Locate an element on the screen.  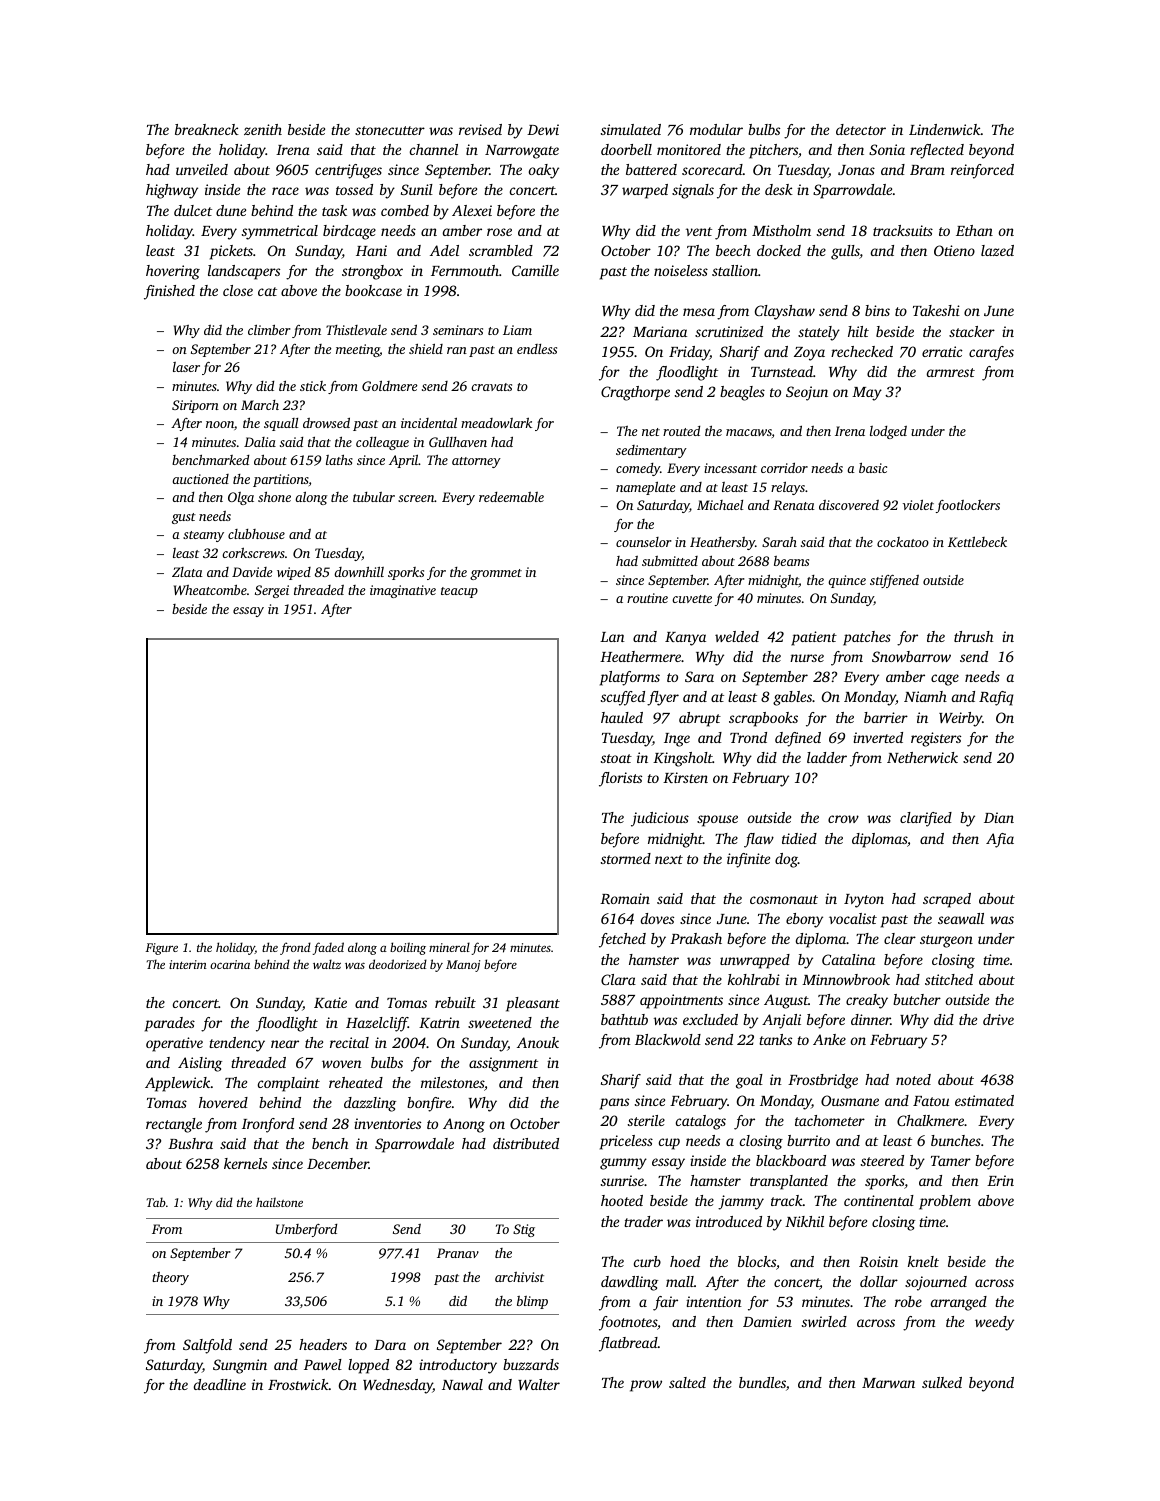
grommet is located at coordinates (496, 574).
